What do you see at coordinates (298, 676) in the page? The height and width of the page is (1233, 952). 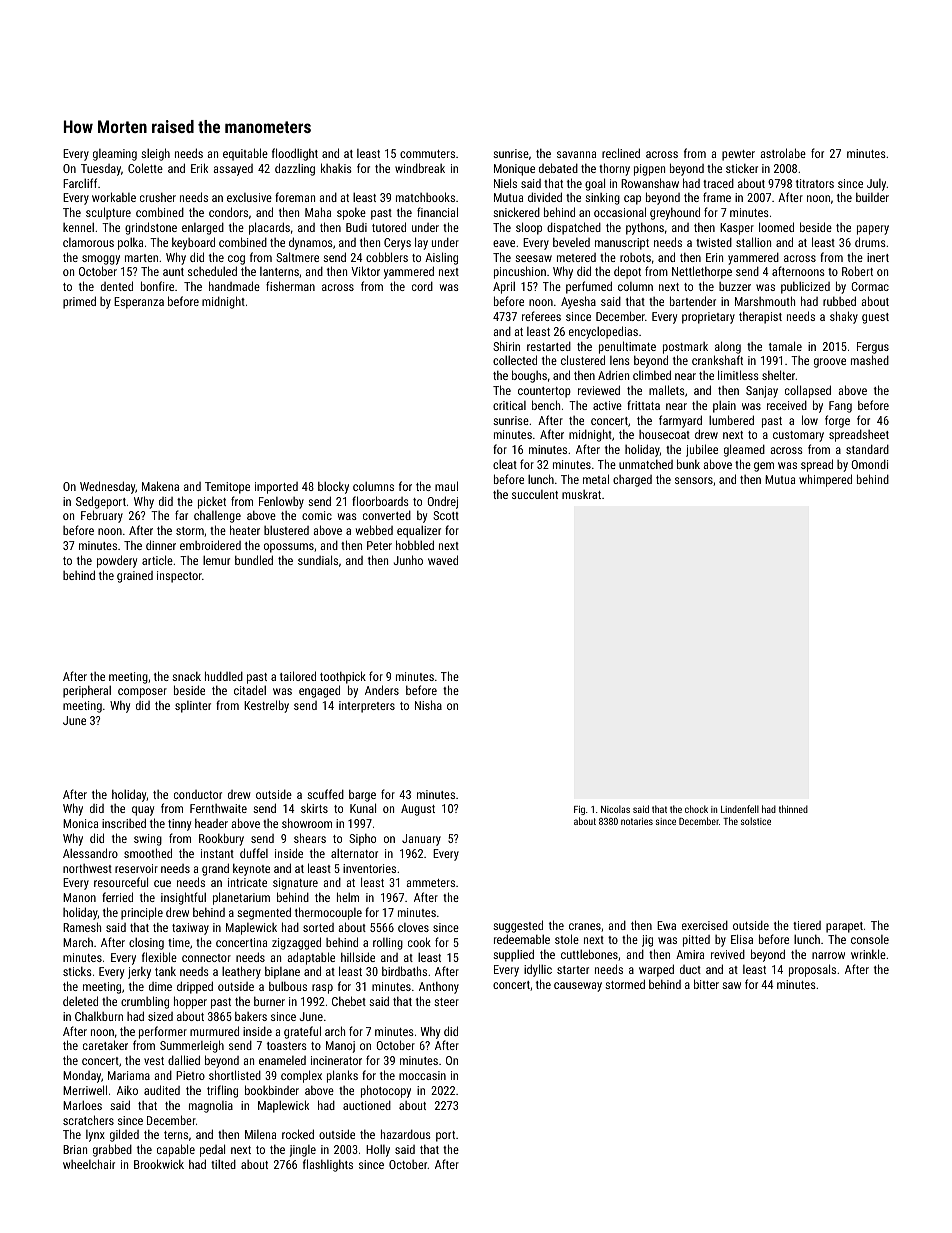 I see `tailored` at bounding box center [298, 676].
